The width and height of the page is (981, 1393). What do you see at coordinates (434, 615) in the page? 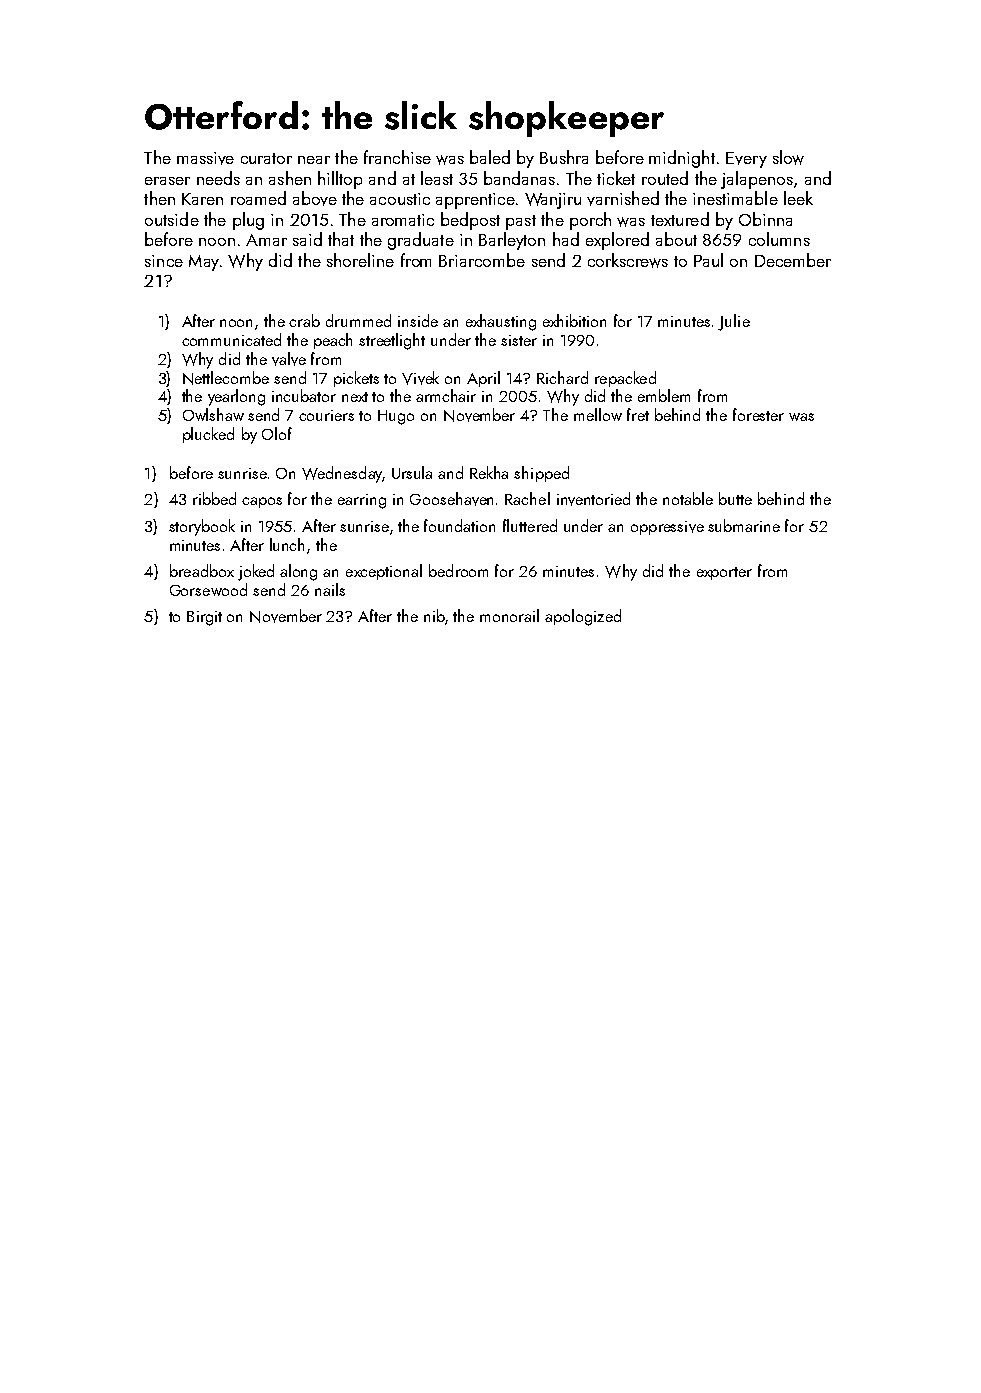
I see `nib` at bounding box center [434, 615].
